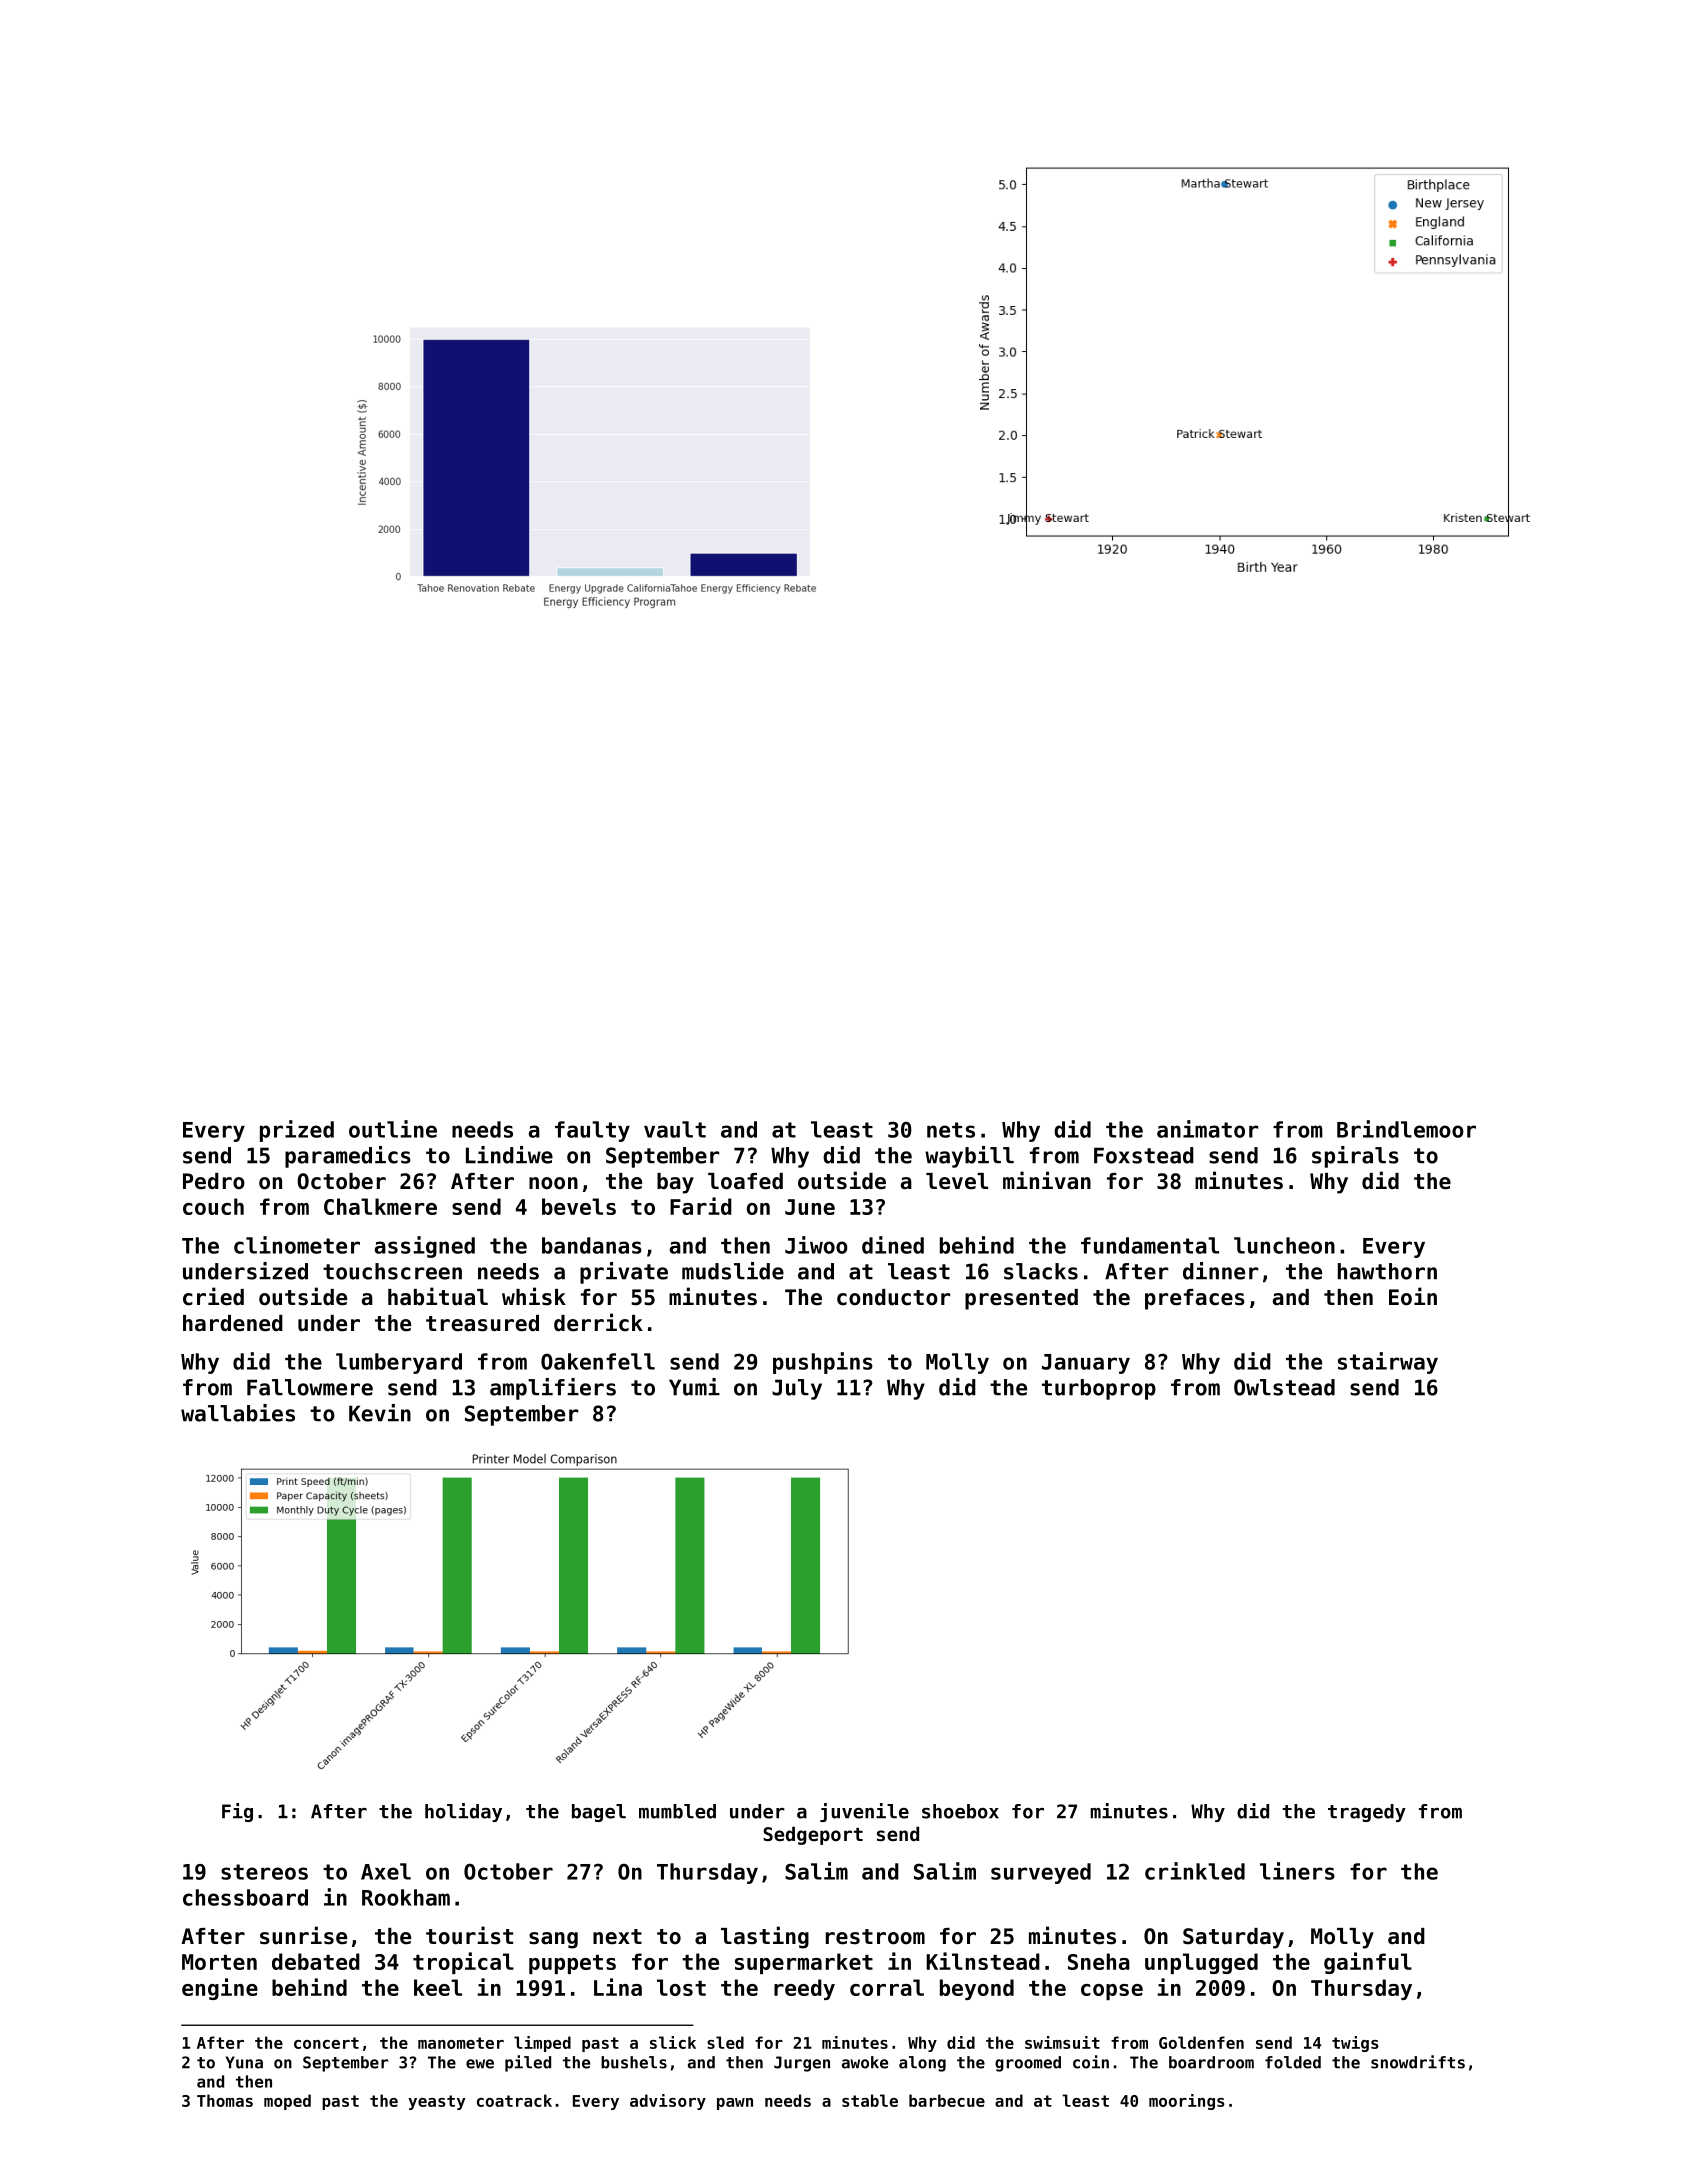  I want to click on Brindlemoor, so click(1406, 1129).
